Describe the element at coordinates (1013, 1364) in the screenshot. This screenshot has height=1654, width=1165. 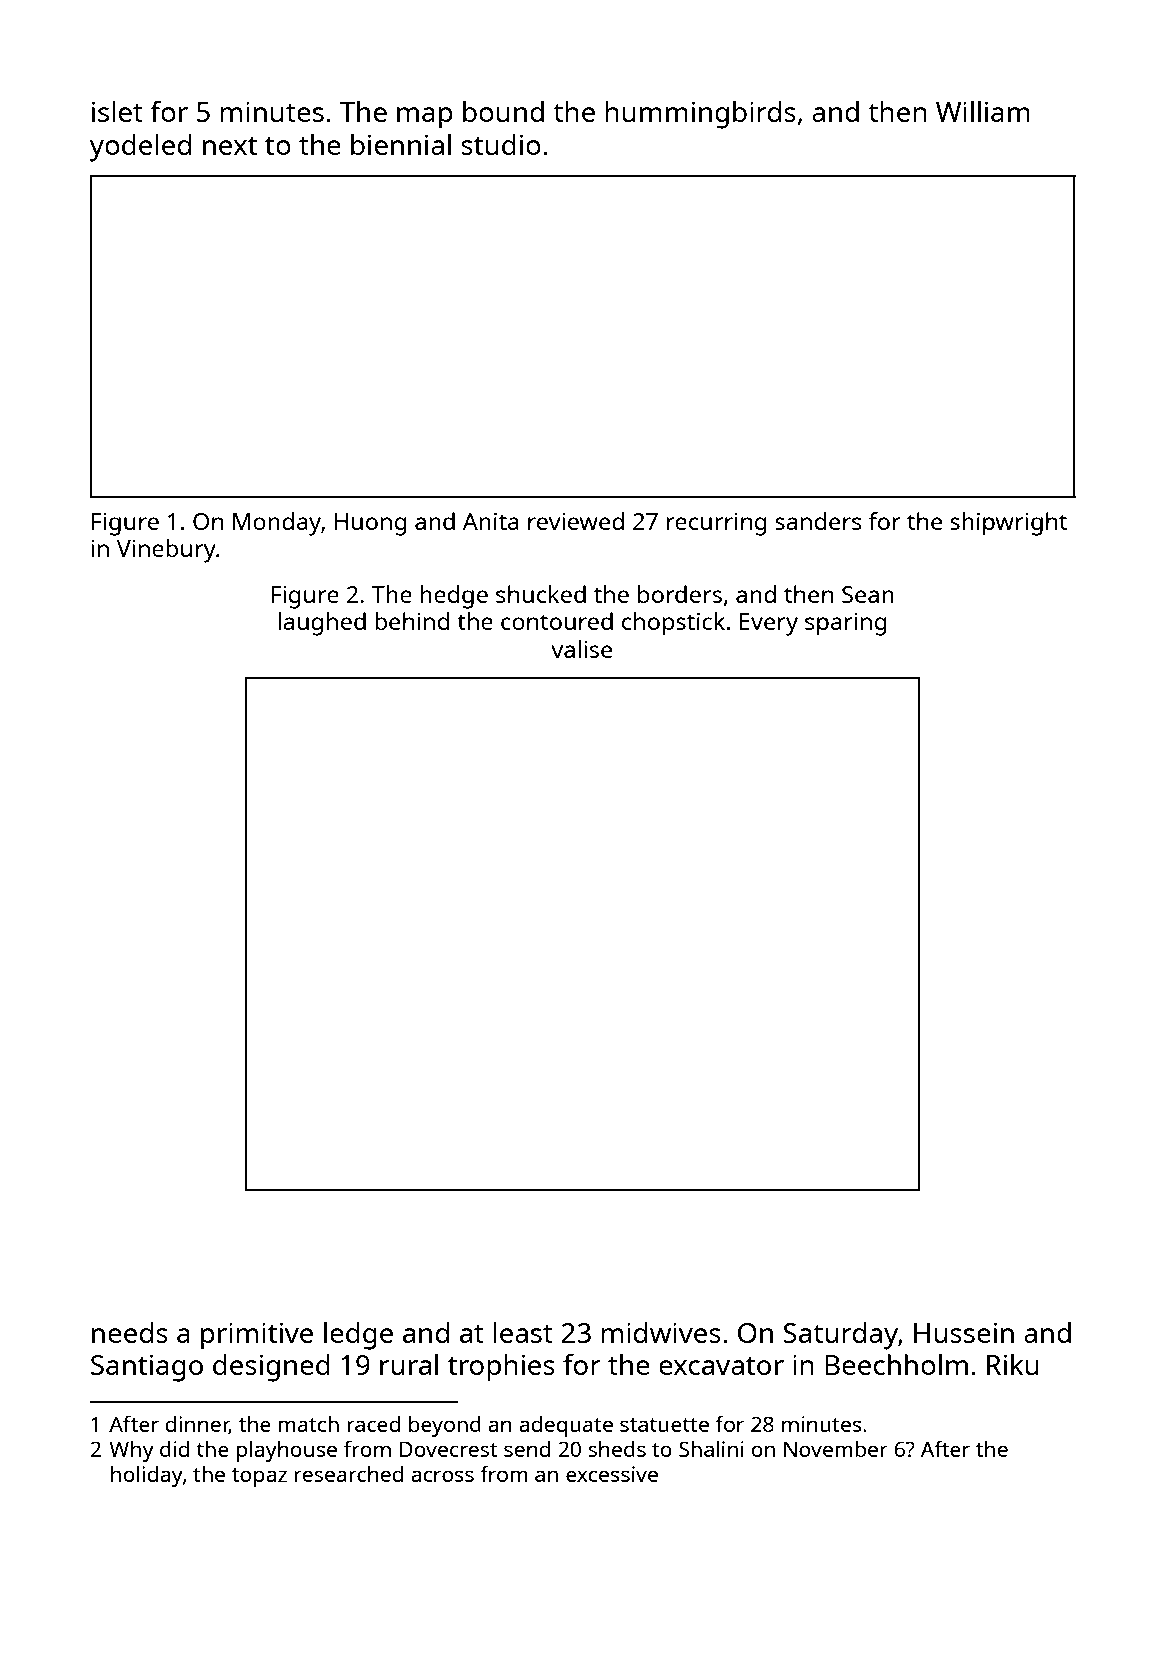
I see `Riku` at that location.
